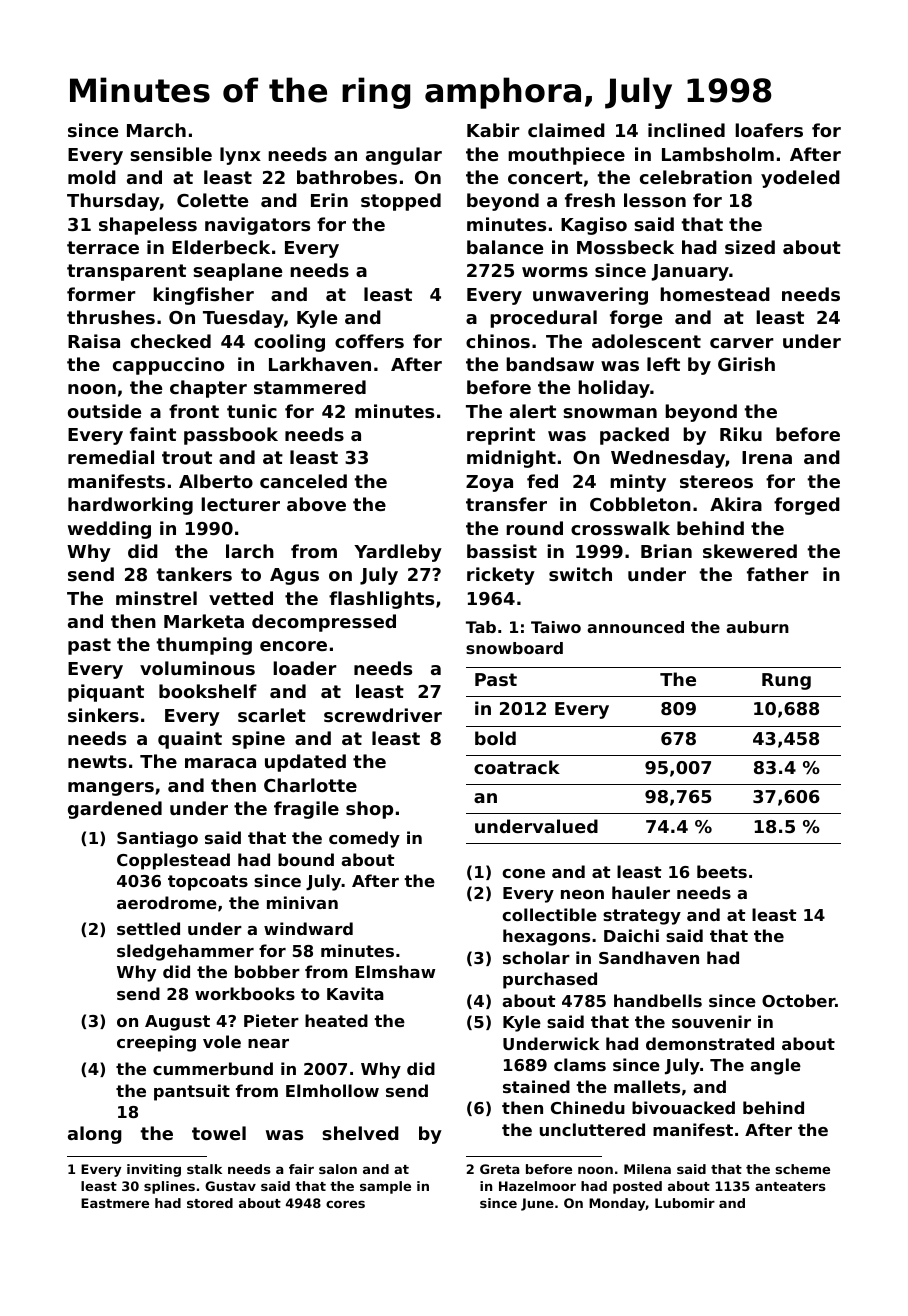 The image size is (908, 1316). I want to click on inviting, so click(154, 1170).
